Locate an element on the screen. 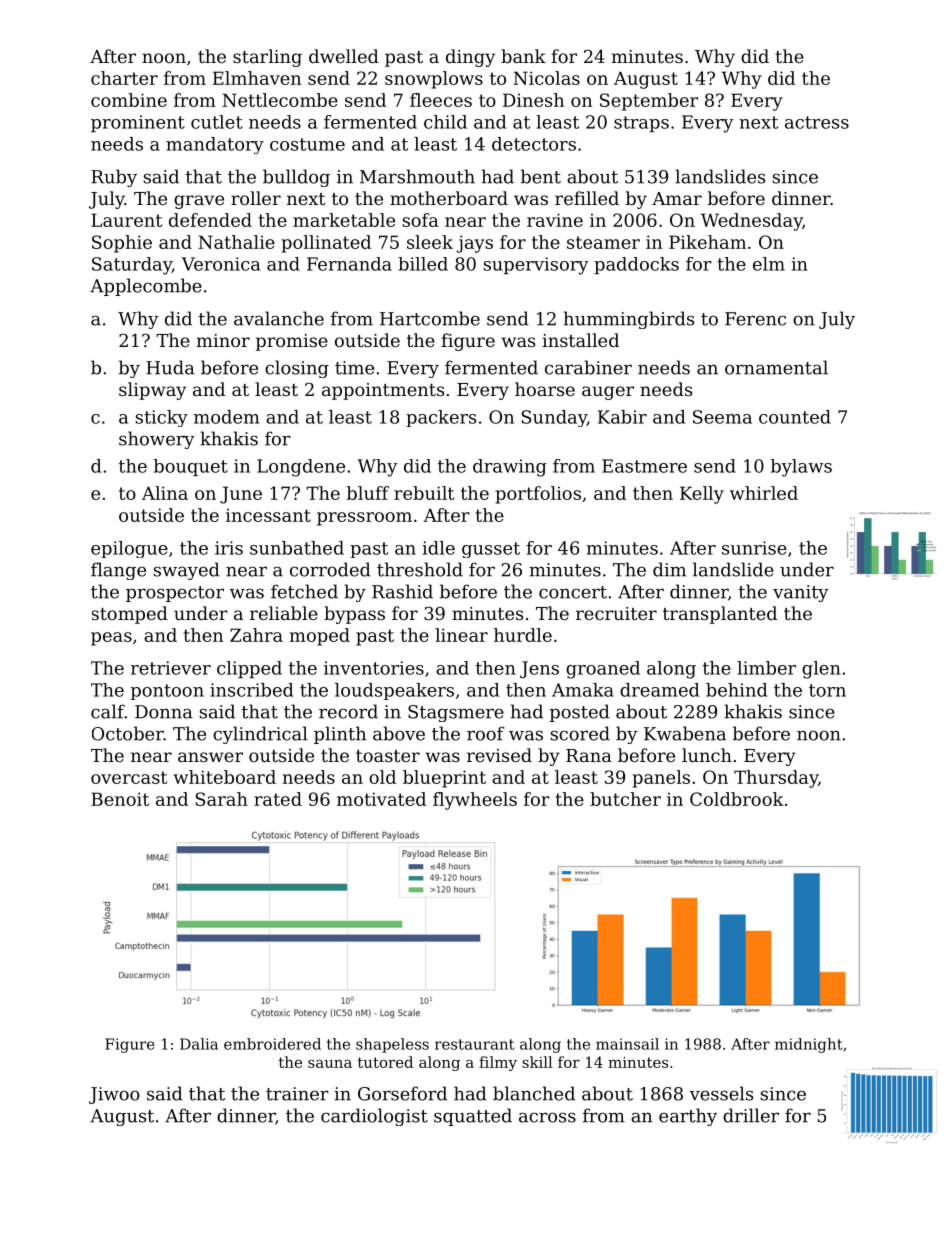 The image size is (952, 1233). Benoit is located at coordinates (120, 799).
